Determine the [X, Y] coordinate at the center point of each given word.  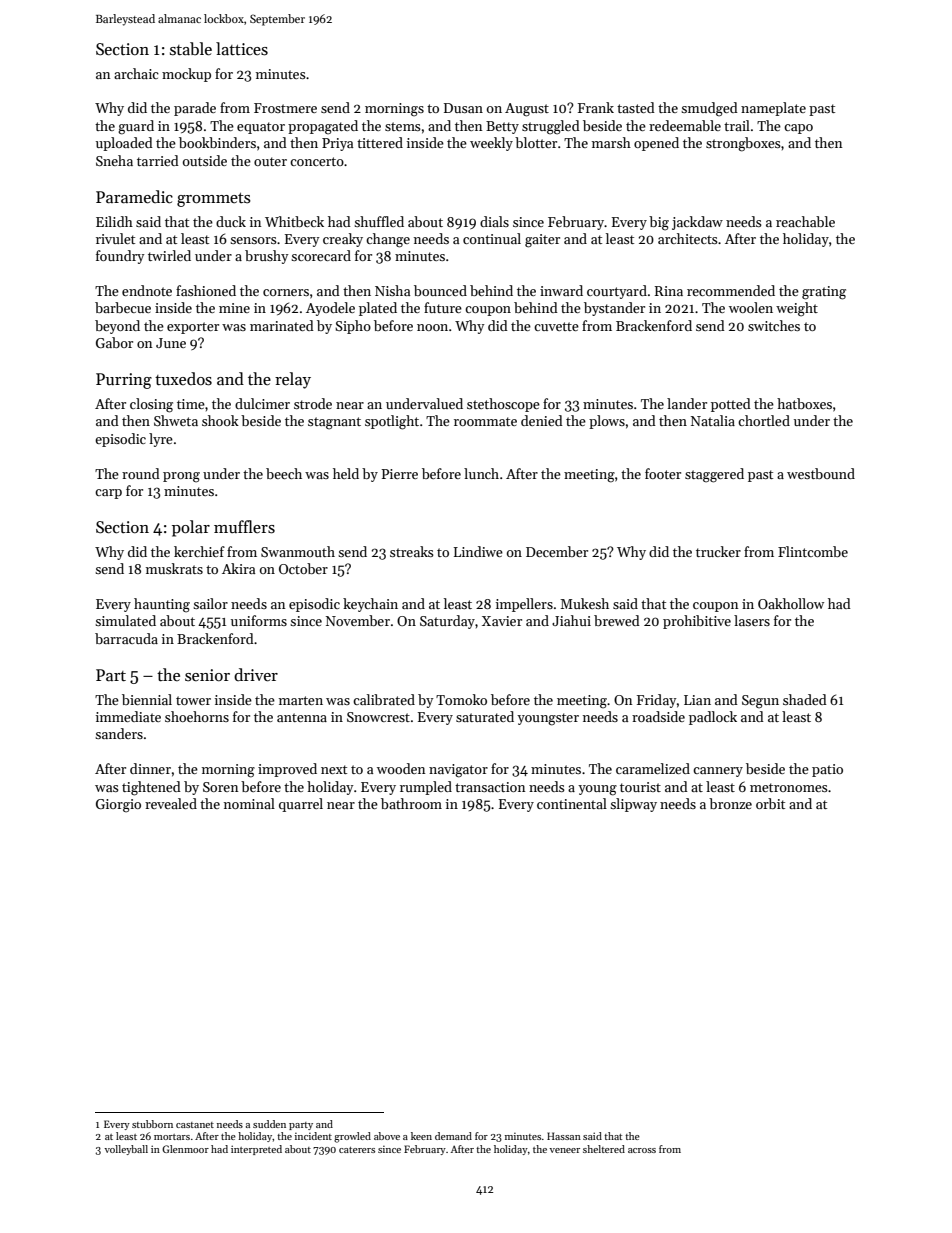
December [557, 551]
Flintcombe [813, 551]
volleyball [126, 1150]
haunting [162, 605]
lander [687, 403]
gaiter [542, 241]
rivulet [115, 238]
